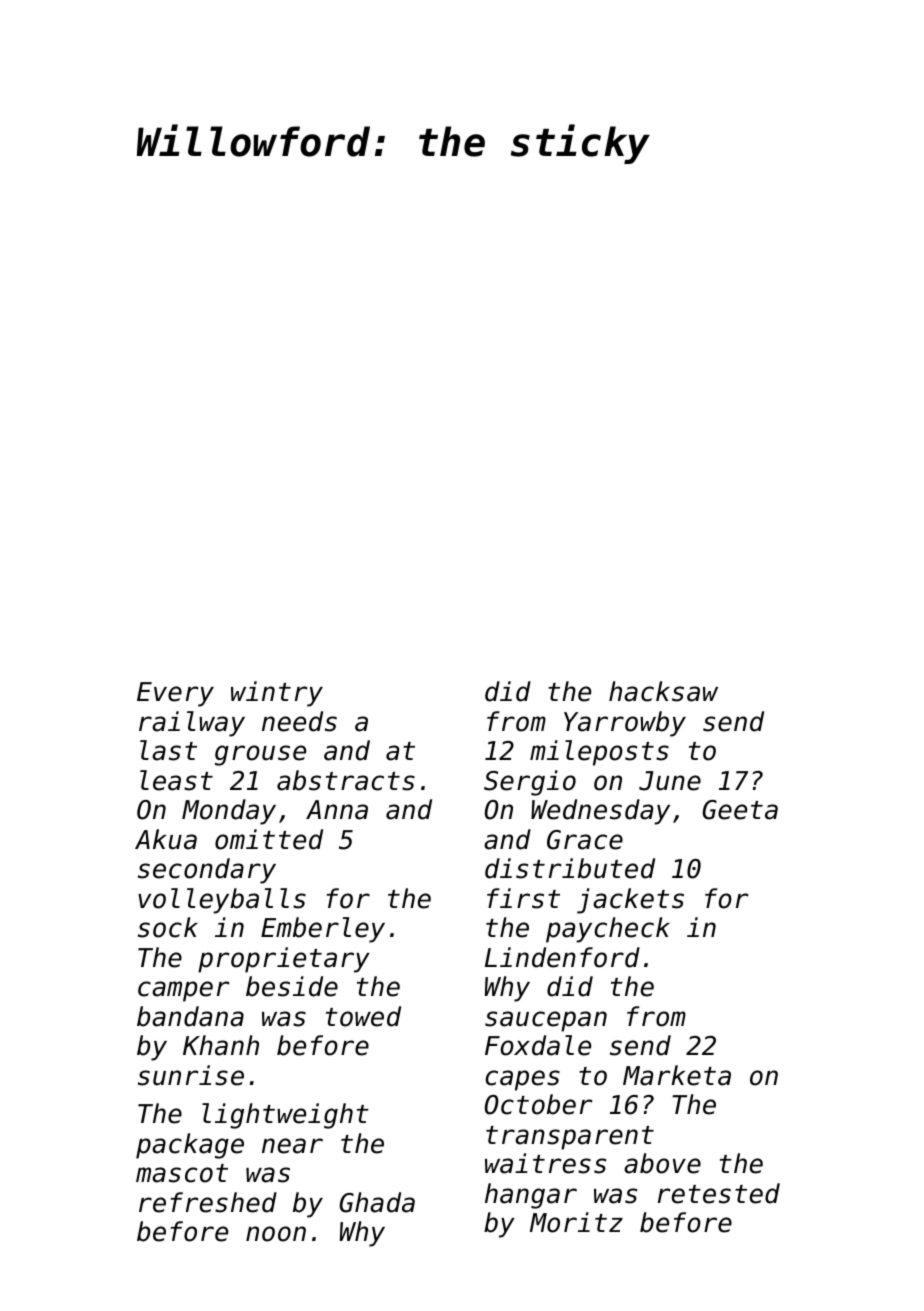 This page has height=1311, width=924. What do you see at coordinates (608, 930) in the page?
I see `paycheck` at bounding box center [608, 930].
